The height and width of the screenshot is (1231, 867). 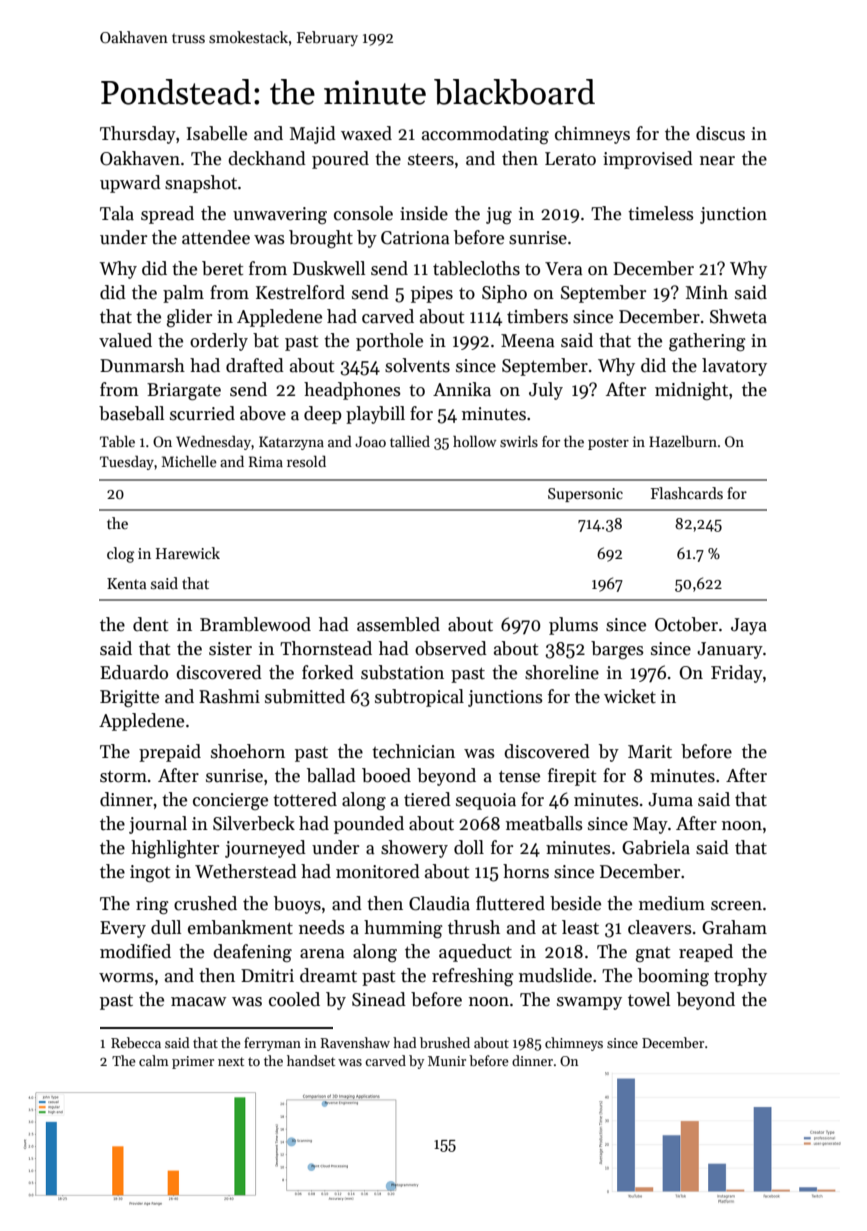 I want to click on crushed, so click(x=205, y=903).
